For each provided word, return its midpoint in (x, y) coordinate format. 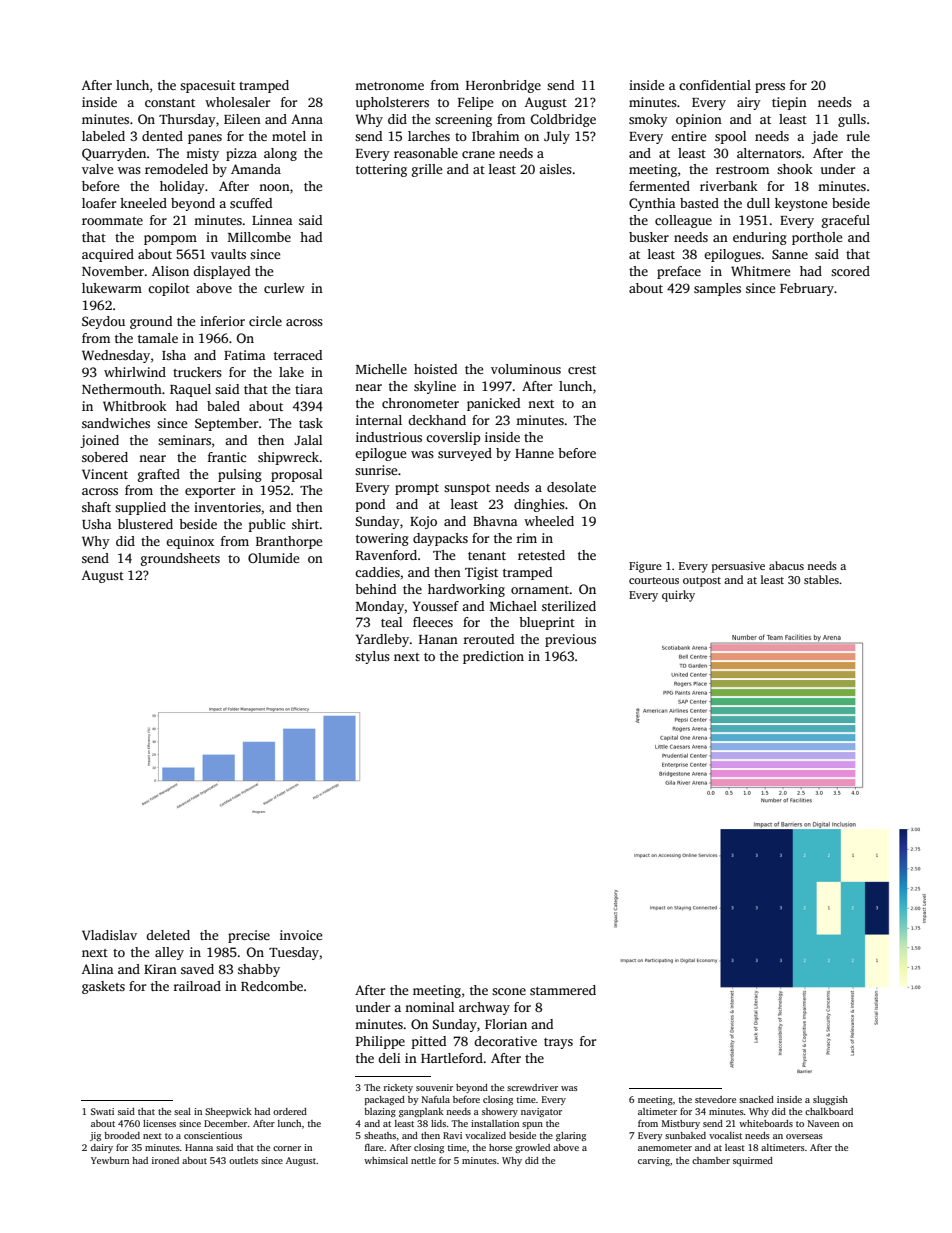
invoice (301, 935)
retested (541, 555)
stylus (372, 657)
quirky (678, 596)
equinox (190, 542)
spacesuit (207, 86)
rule (858, 136)
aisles (555, 169)
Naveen (823, 1123)
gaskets (103, 987)
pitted (429, 1042)
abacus (786, 565)
